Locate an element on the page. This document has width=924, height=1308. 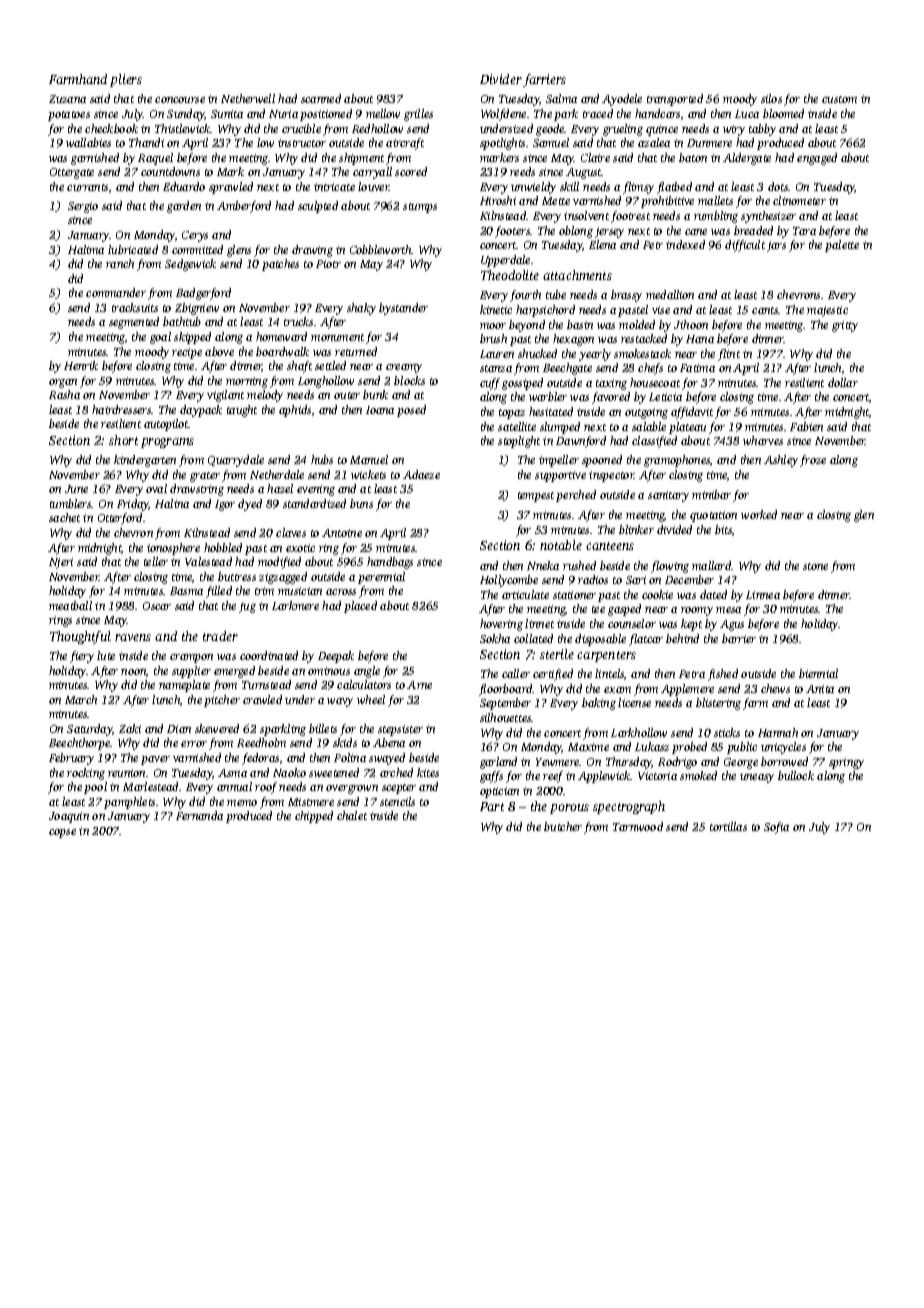
short is located at coordinates (123, 440).
